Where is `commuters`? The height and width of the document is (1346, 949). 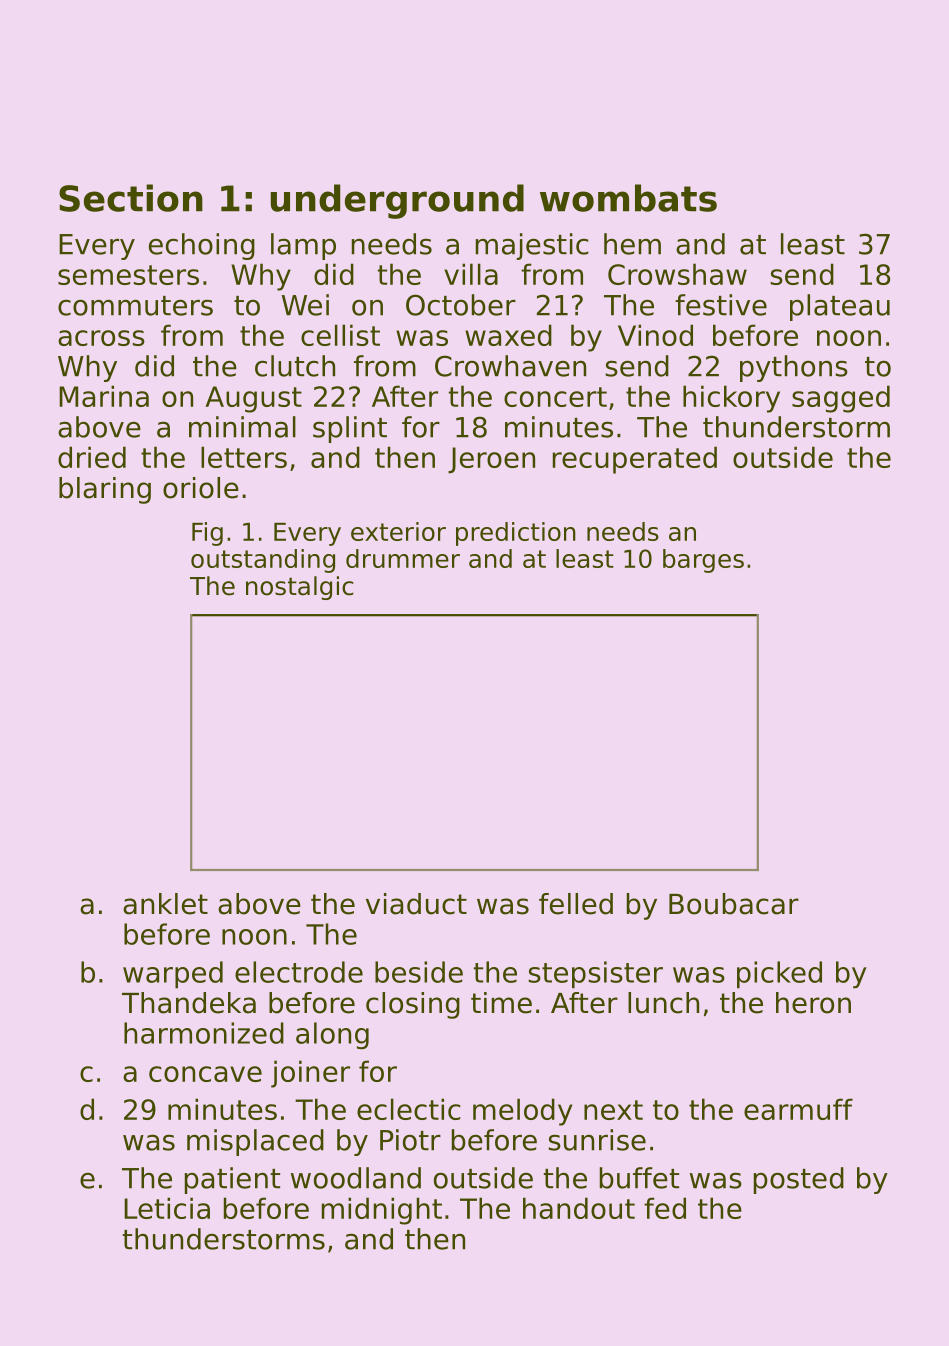
commuters is located at coordinates (135, 306).
